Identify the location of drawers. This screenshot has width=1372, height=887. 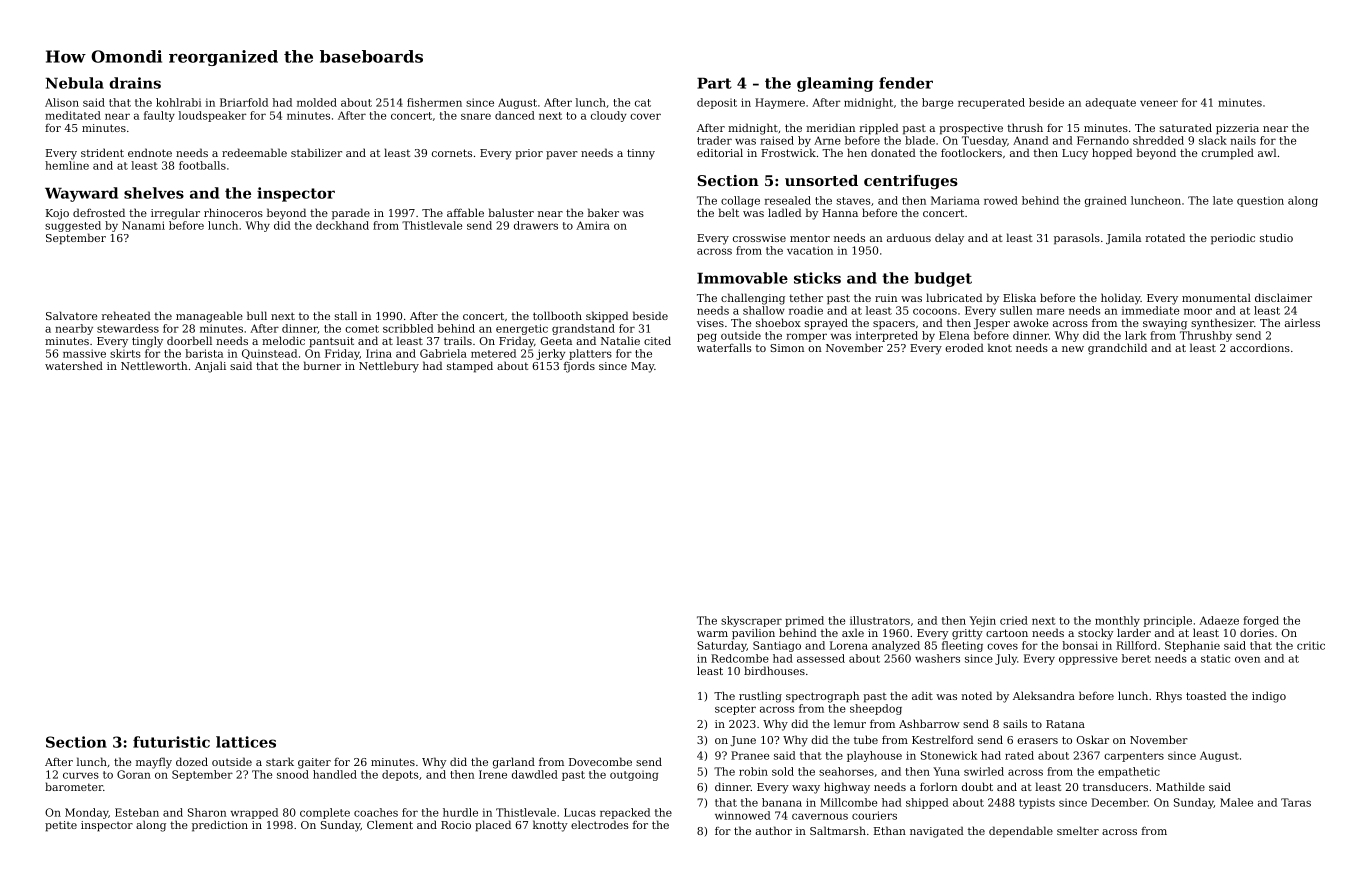
(536, 225).
